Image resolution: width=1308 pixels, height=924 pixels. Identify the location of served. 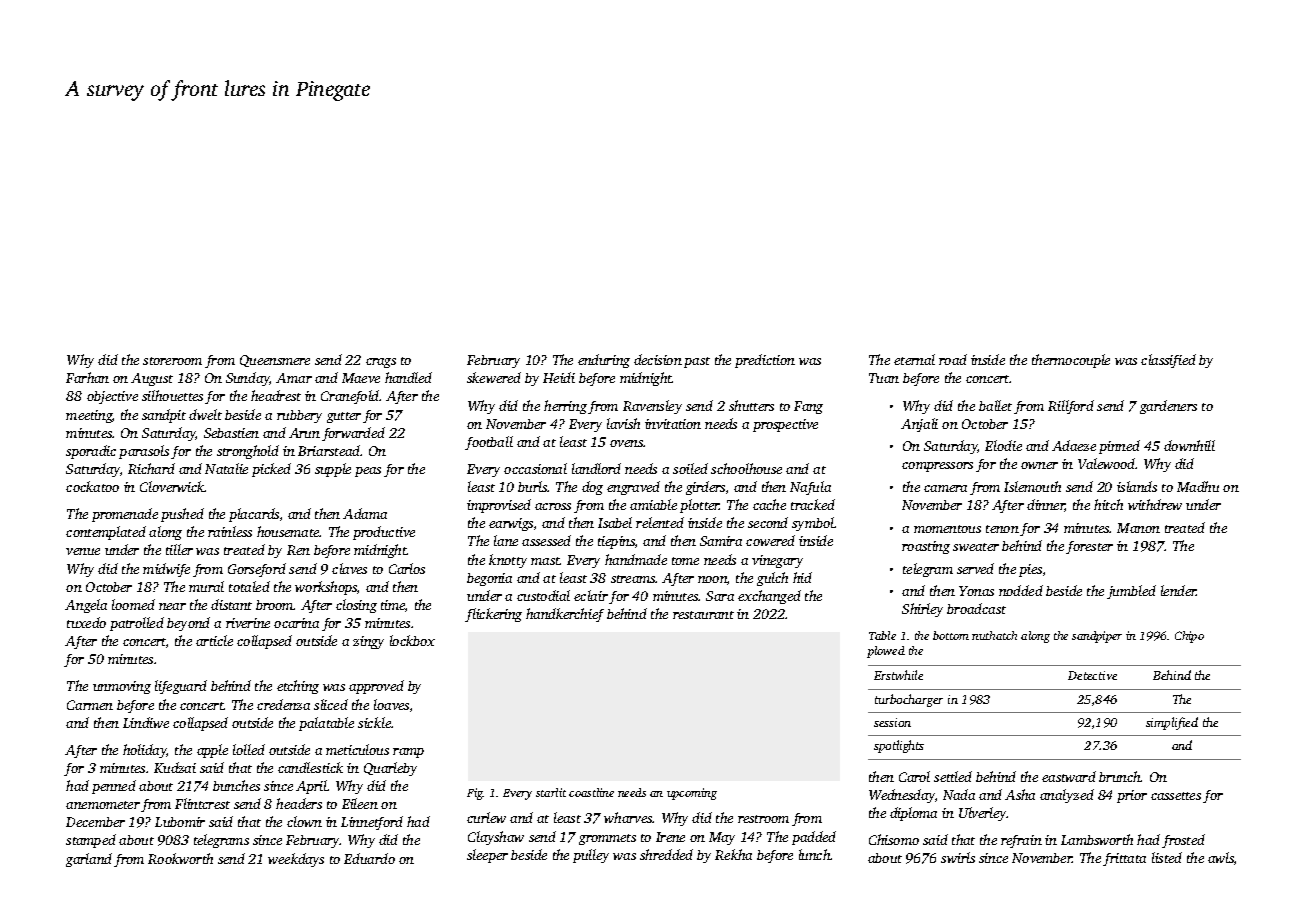
(975, 568).
